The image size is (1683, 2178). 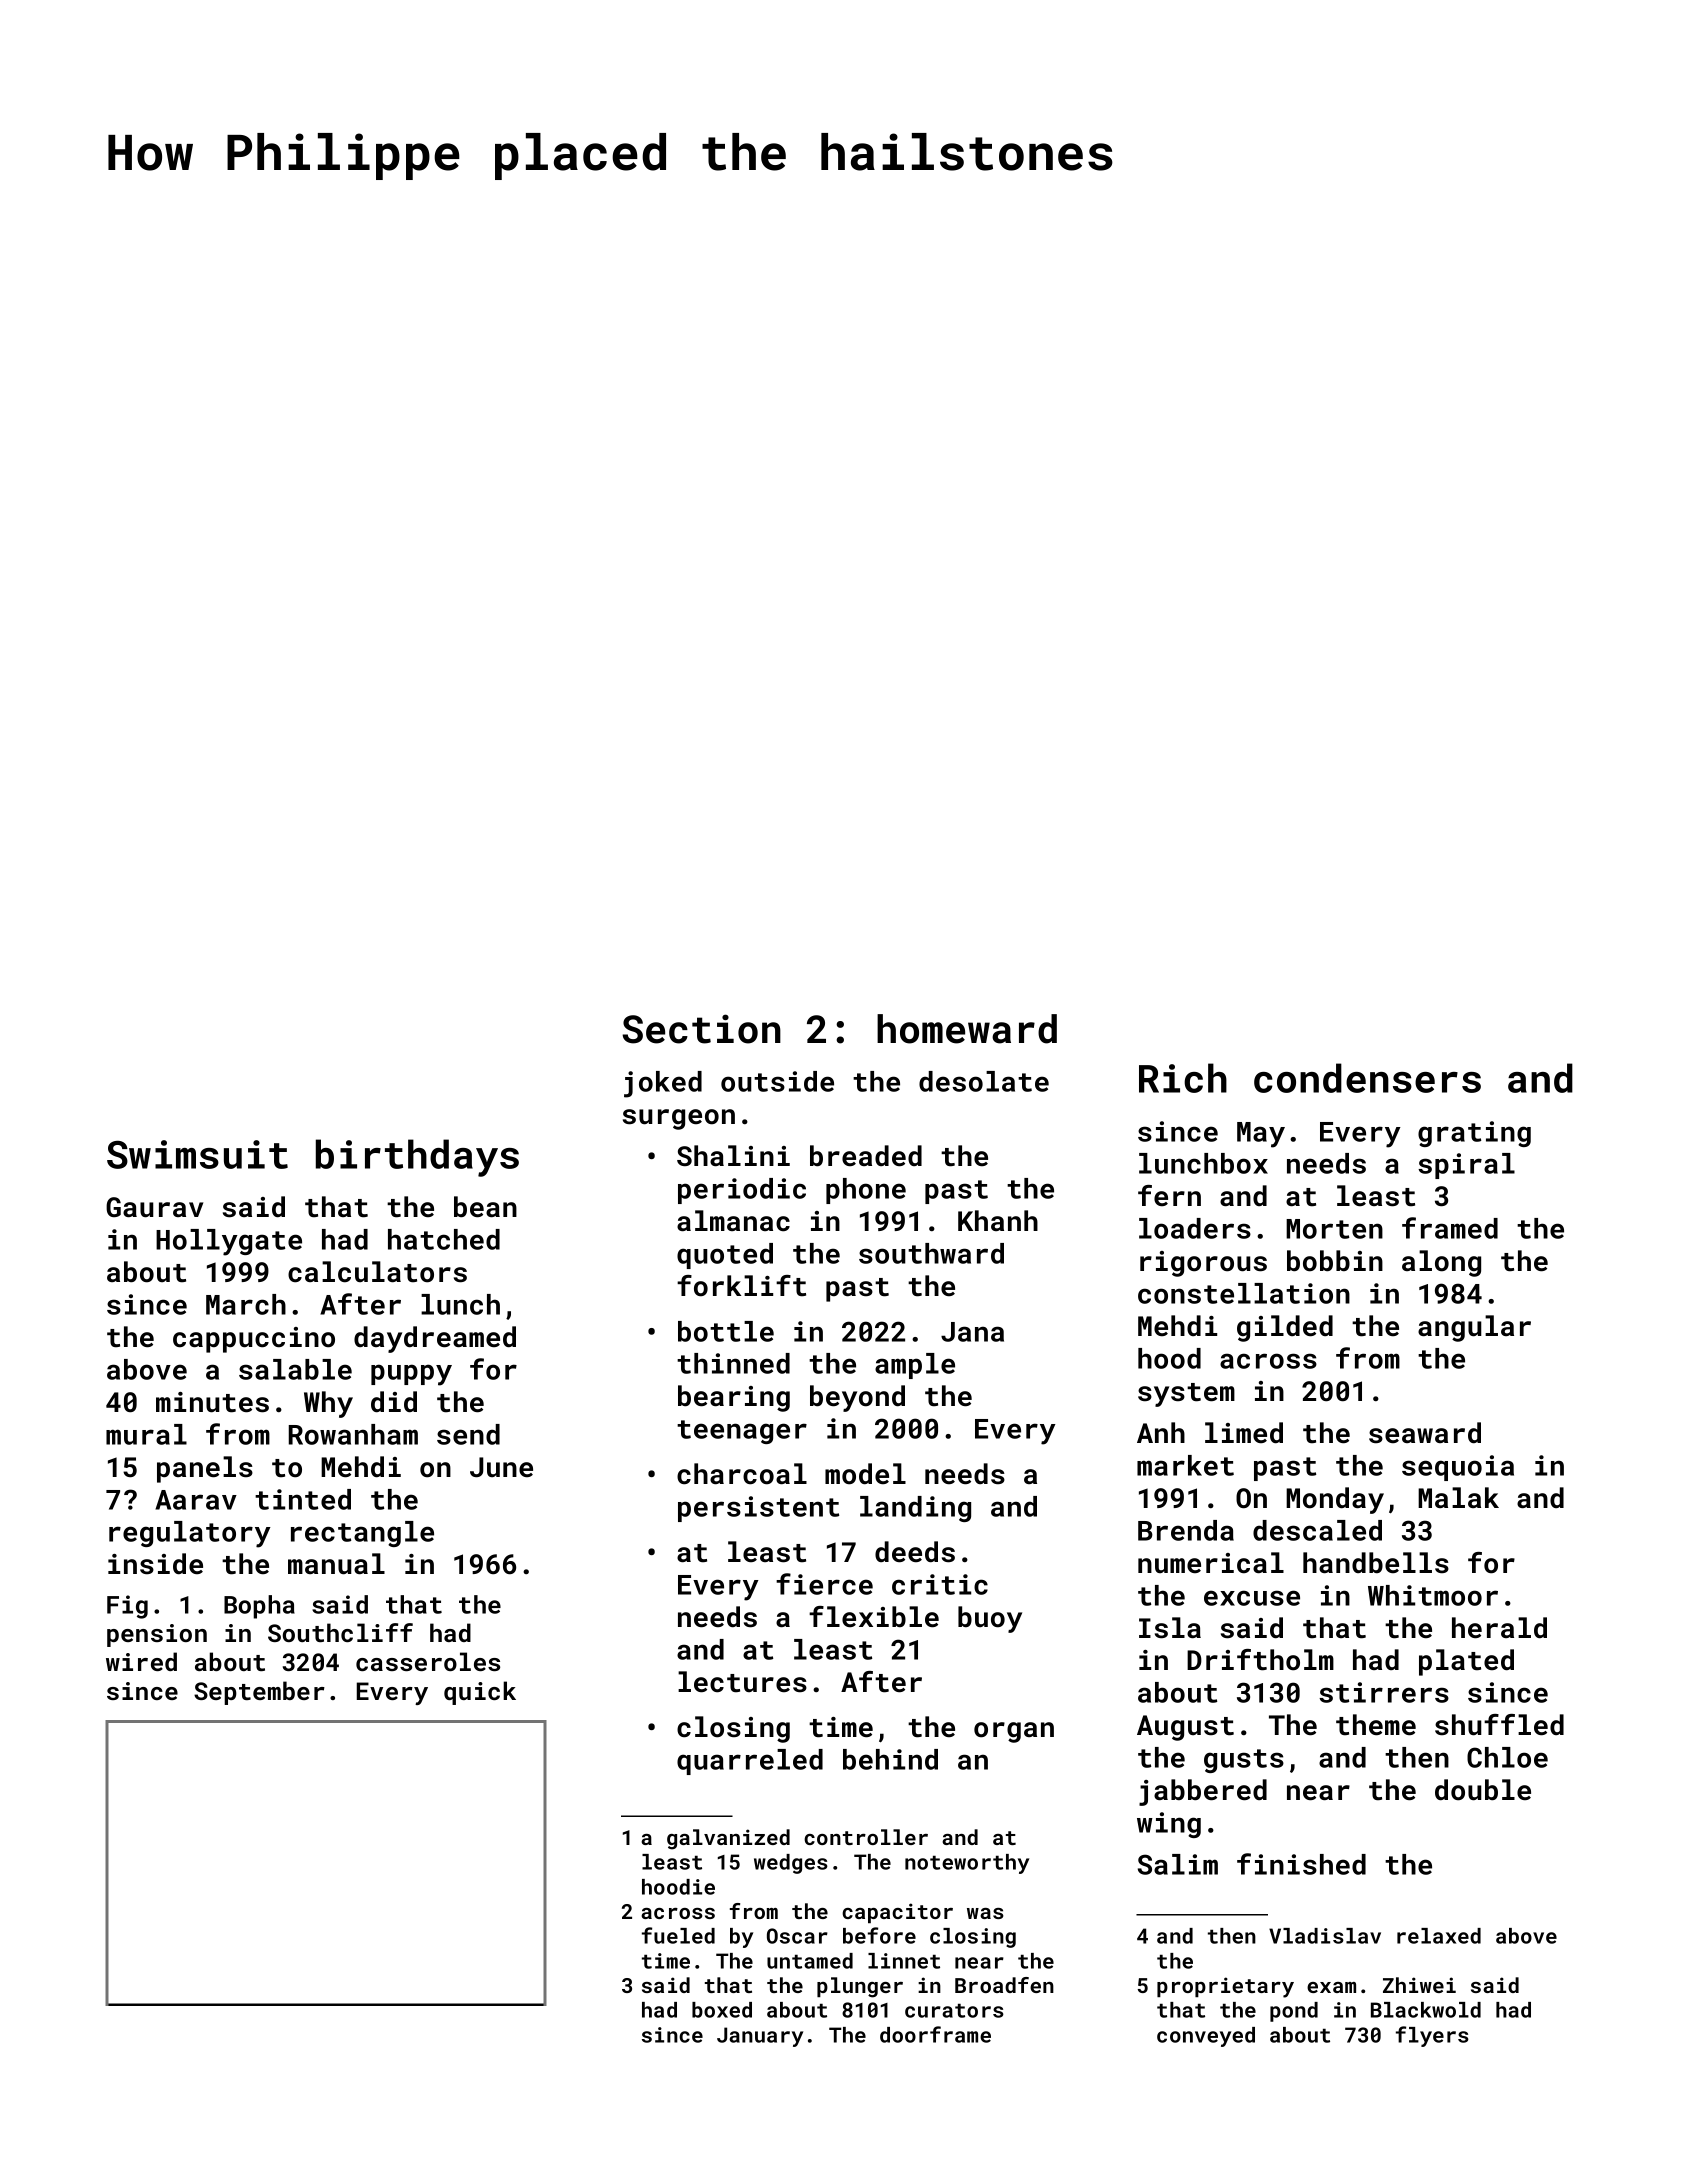 I want to click on controller, so click(x=866, y=1837).
